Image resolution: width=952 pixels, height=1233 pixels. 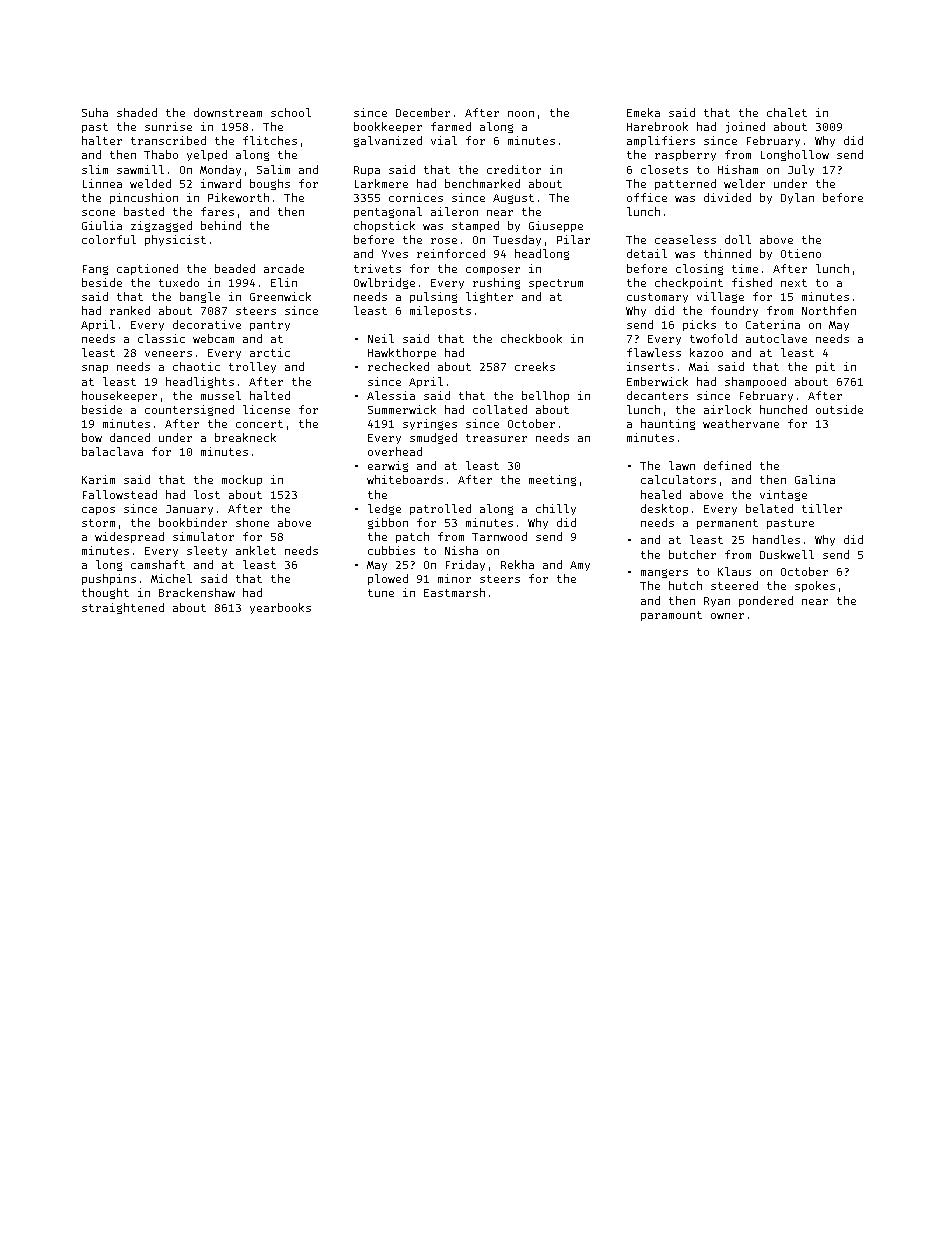 I want to click on downstream, so click(x=228, y=112).
